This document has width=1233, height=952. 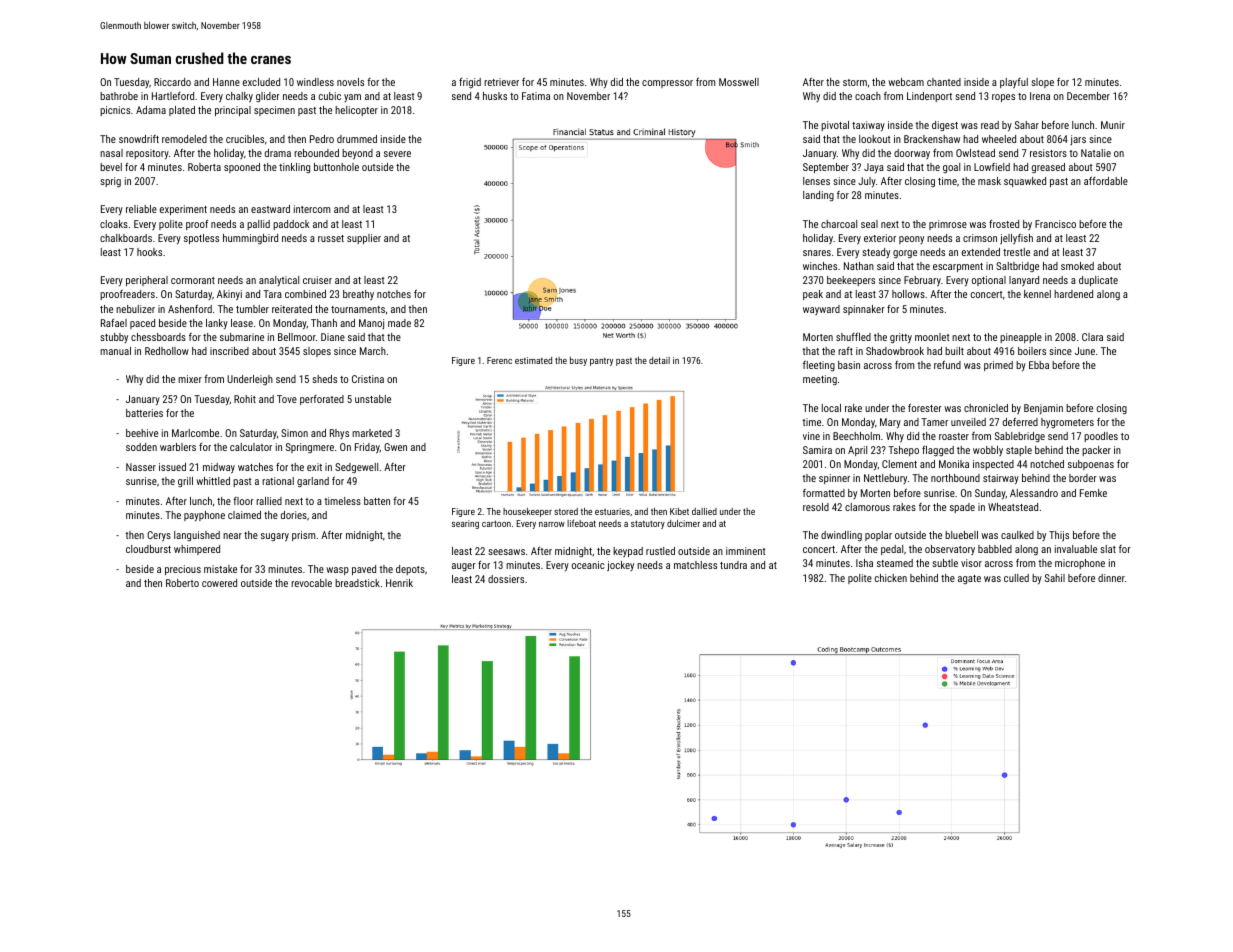 I want to click on Ebba, so click(x=1039, y=365).
